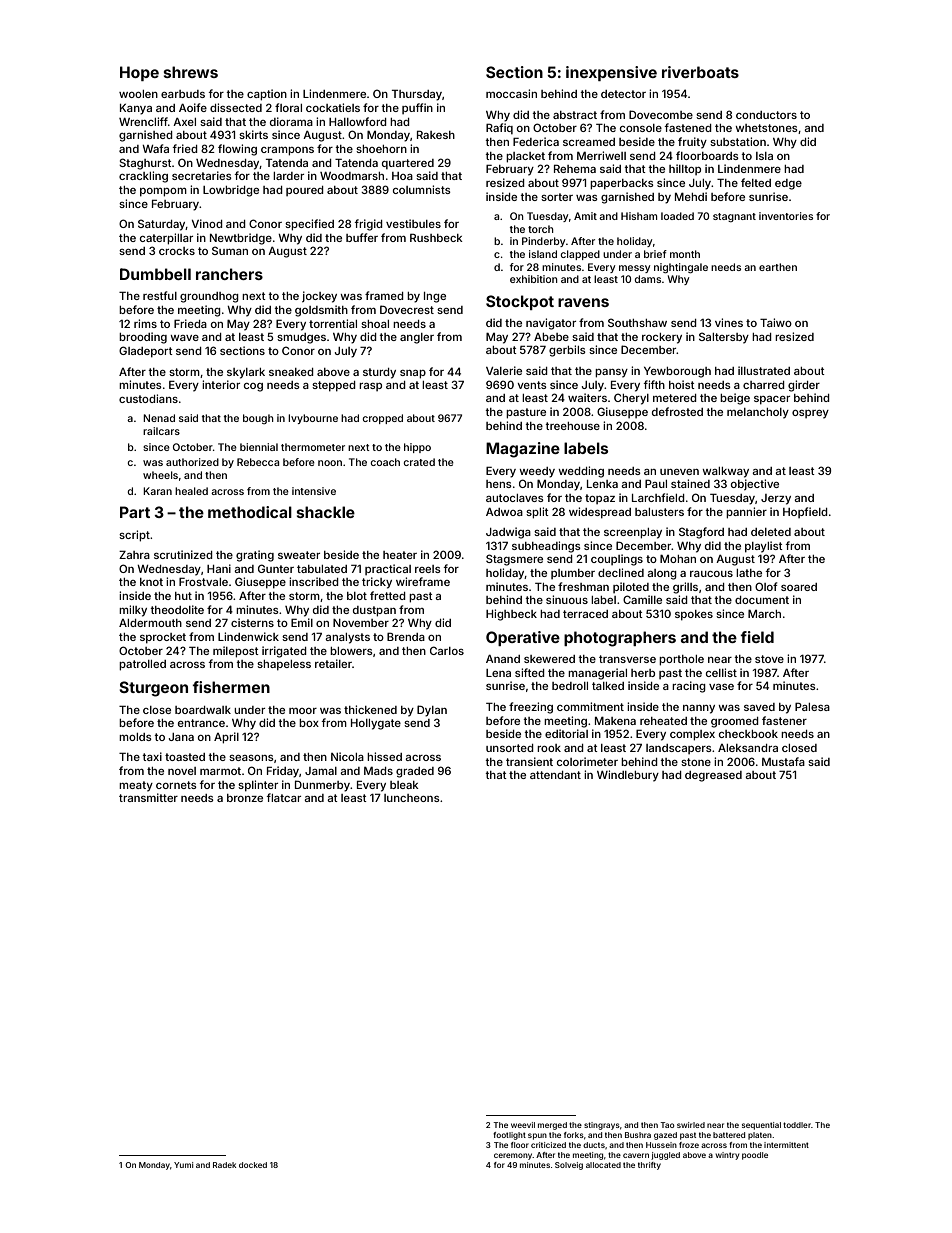 The width and height of the screenshot is (952, 1233). Describe the element at coordinates (191, 72) in the screenshot. I see `shrews` at that location.
